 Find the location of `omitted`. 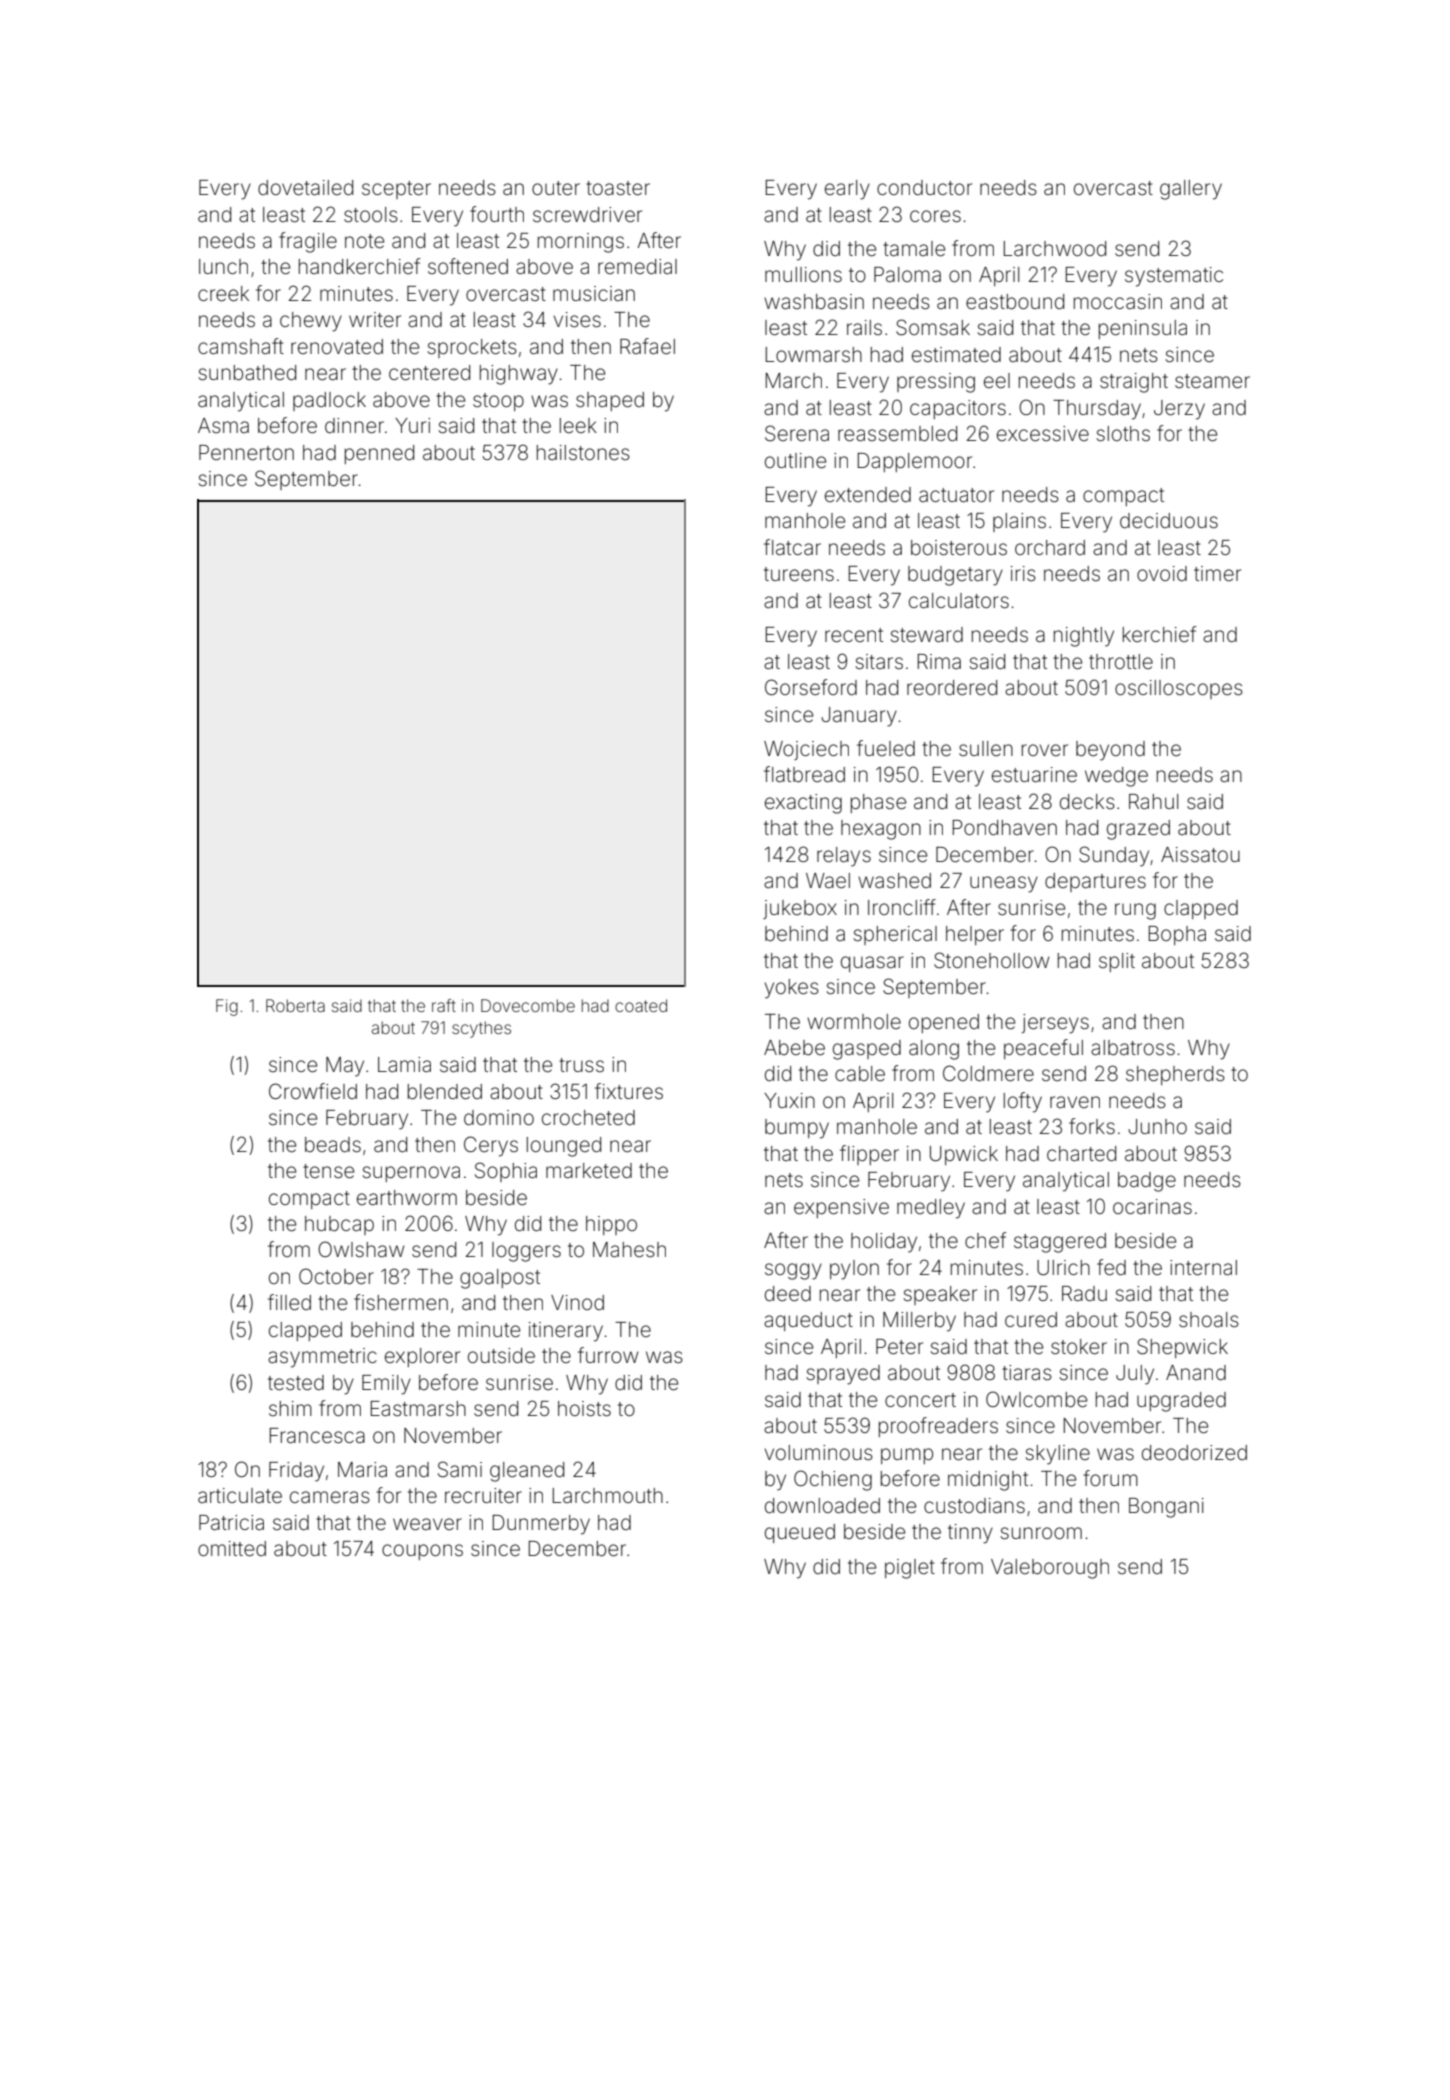

omitted is located at coordinates (232, 1549).
